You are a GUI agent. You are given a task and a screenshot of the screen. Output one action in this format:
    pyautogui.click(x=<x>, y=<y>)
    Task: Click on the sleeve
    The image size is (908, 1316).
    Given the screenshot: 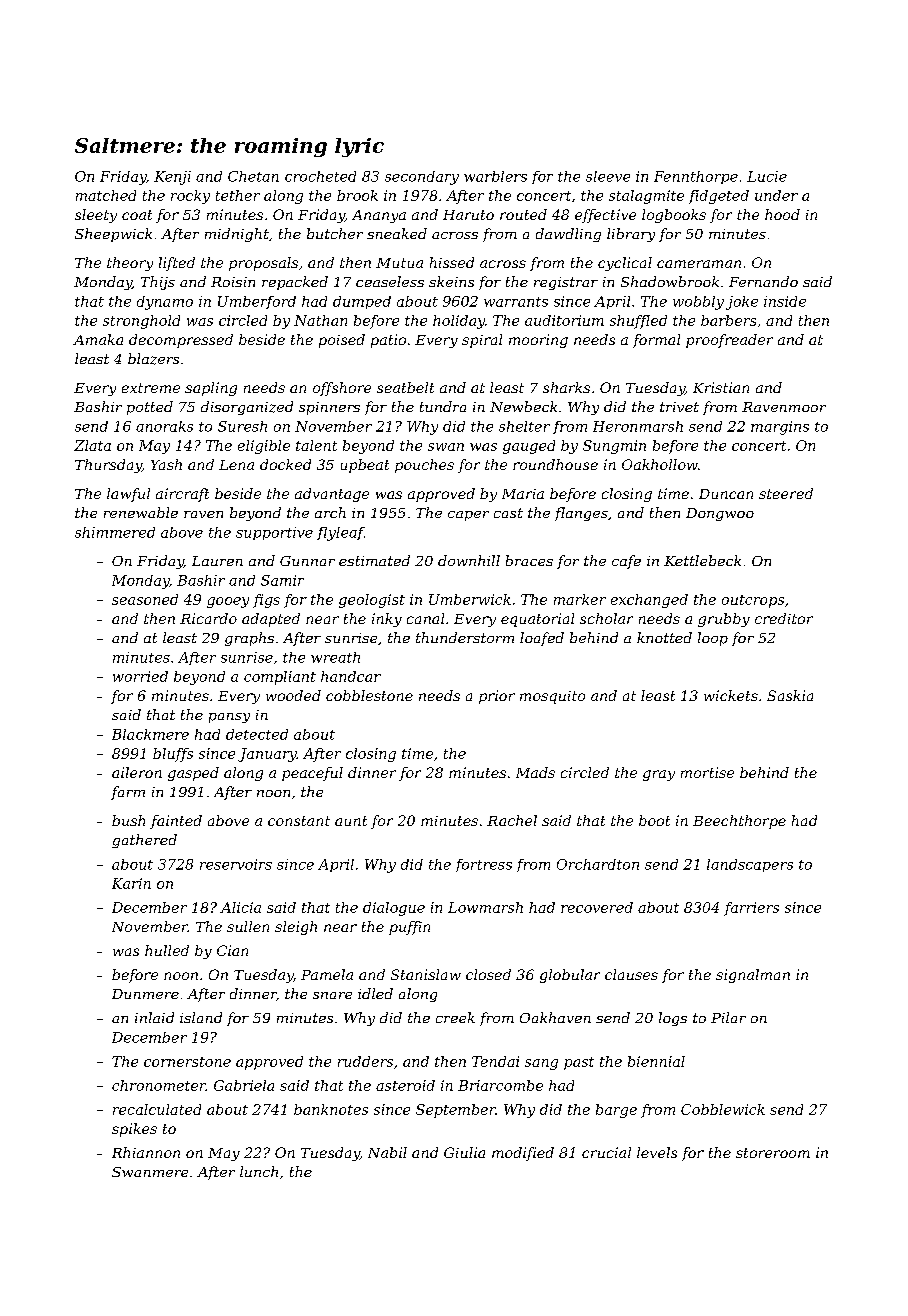 What is the action you would take?
    pyautogui.click(x=608, y=176)
